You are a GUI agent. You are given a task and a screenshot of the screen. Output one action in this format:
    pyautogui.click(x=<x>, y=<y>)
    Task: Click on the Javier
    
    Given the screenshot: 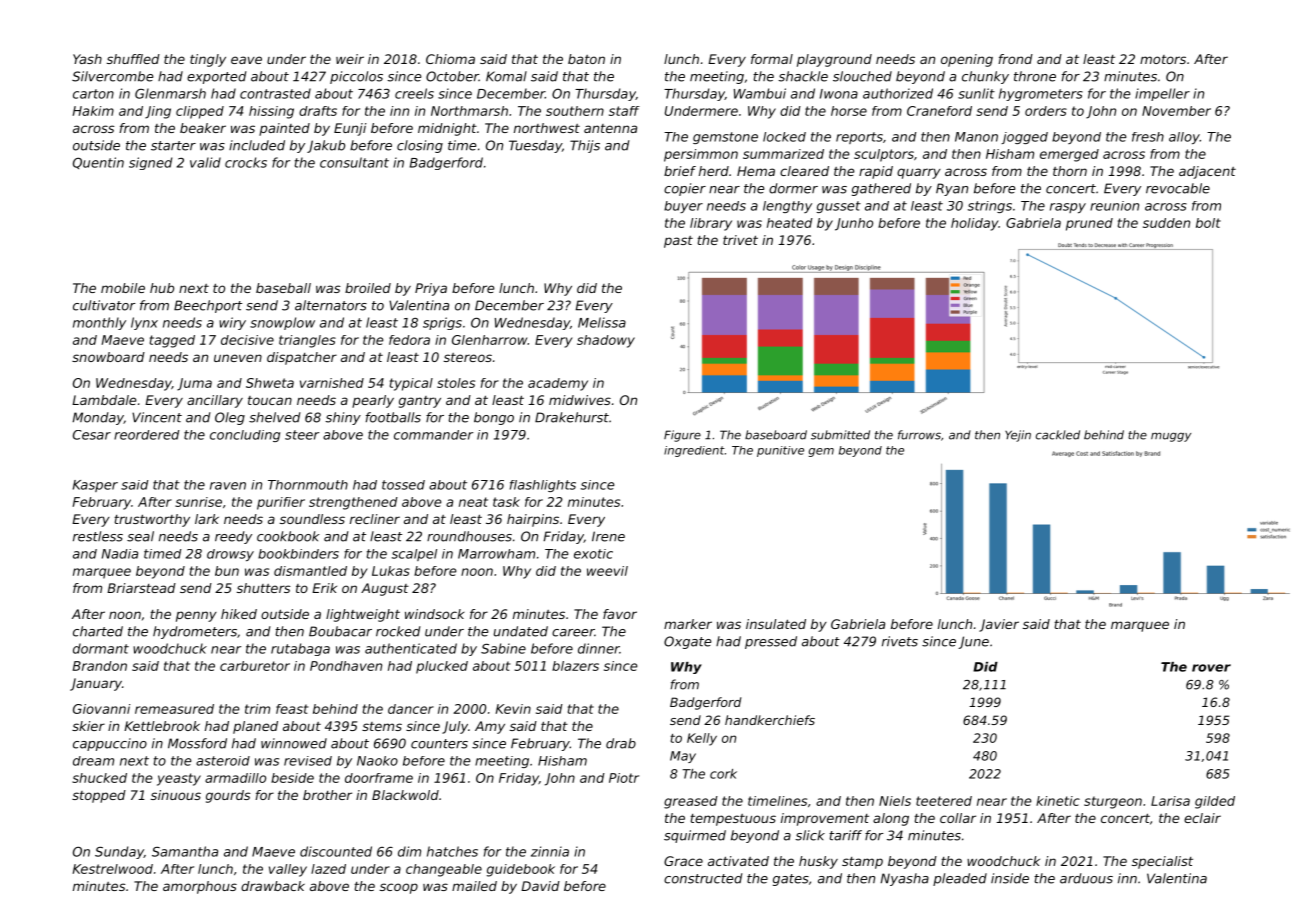 What is the action you would take?
    pyautogui.click(x=999, y=625)
